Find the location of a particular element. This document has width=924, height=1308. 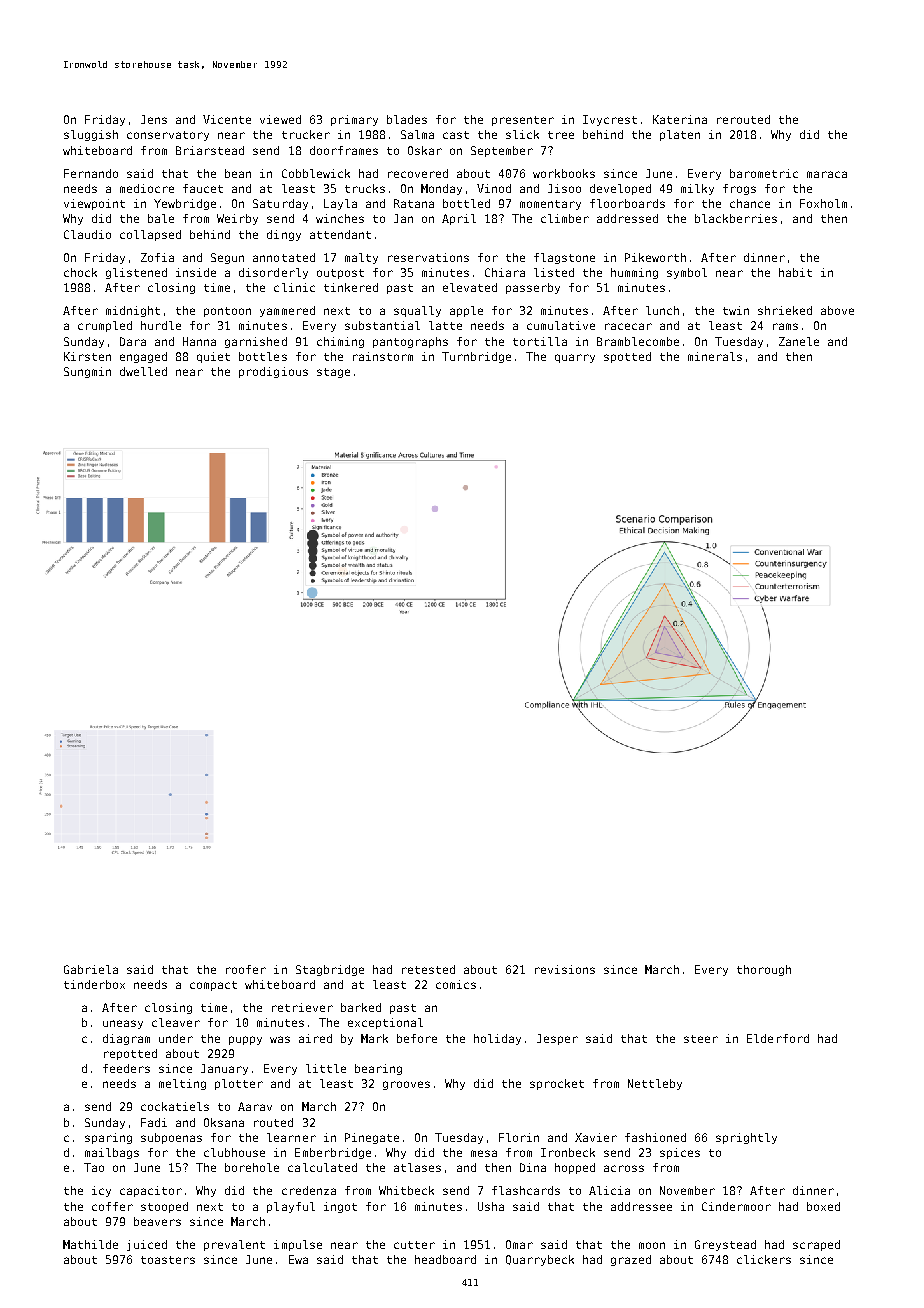

primary is located at coordinates (354, 120).
